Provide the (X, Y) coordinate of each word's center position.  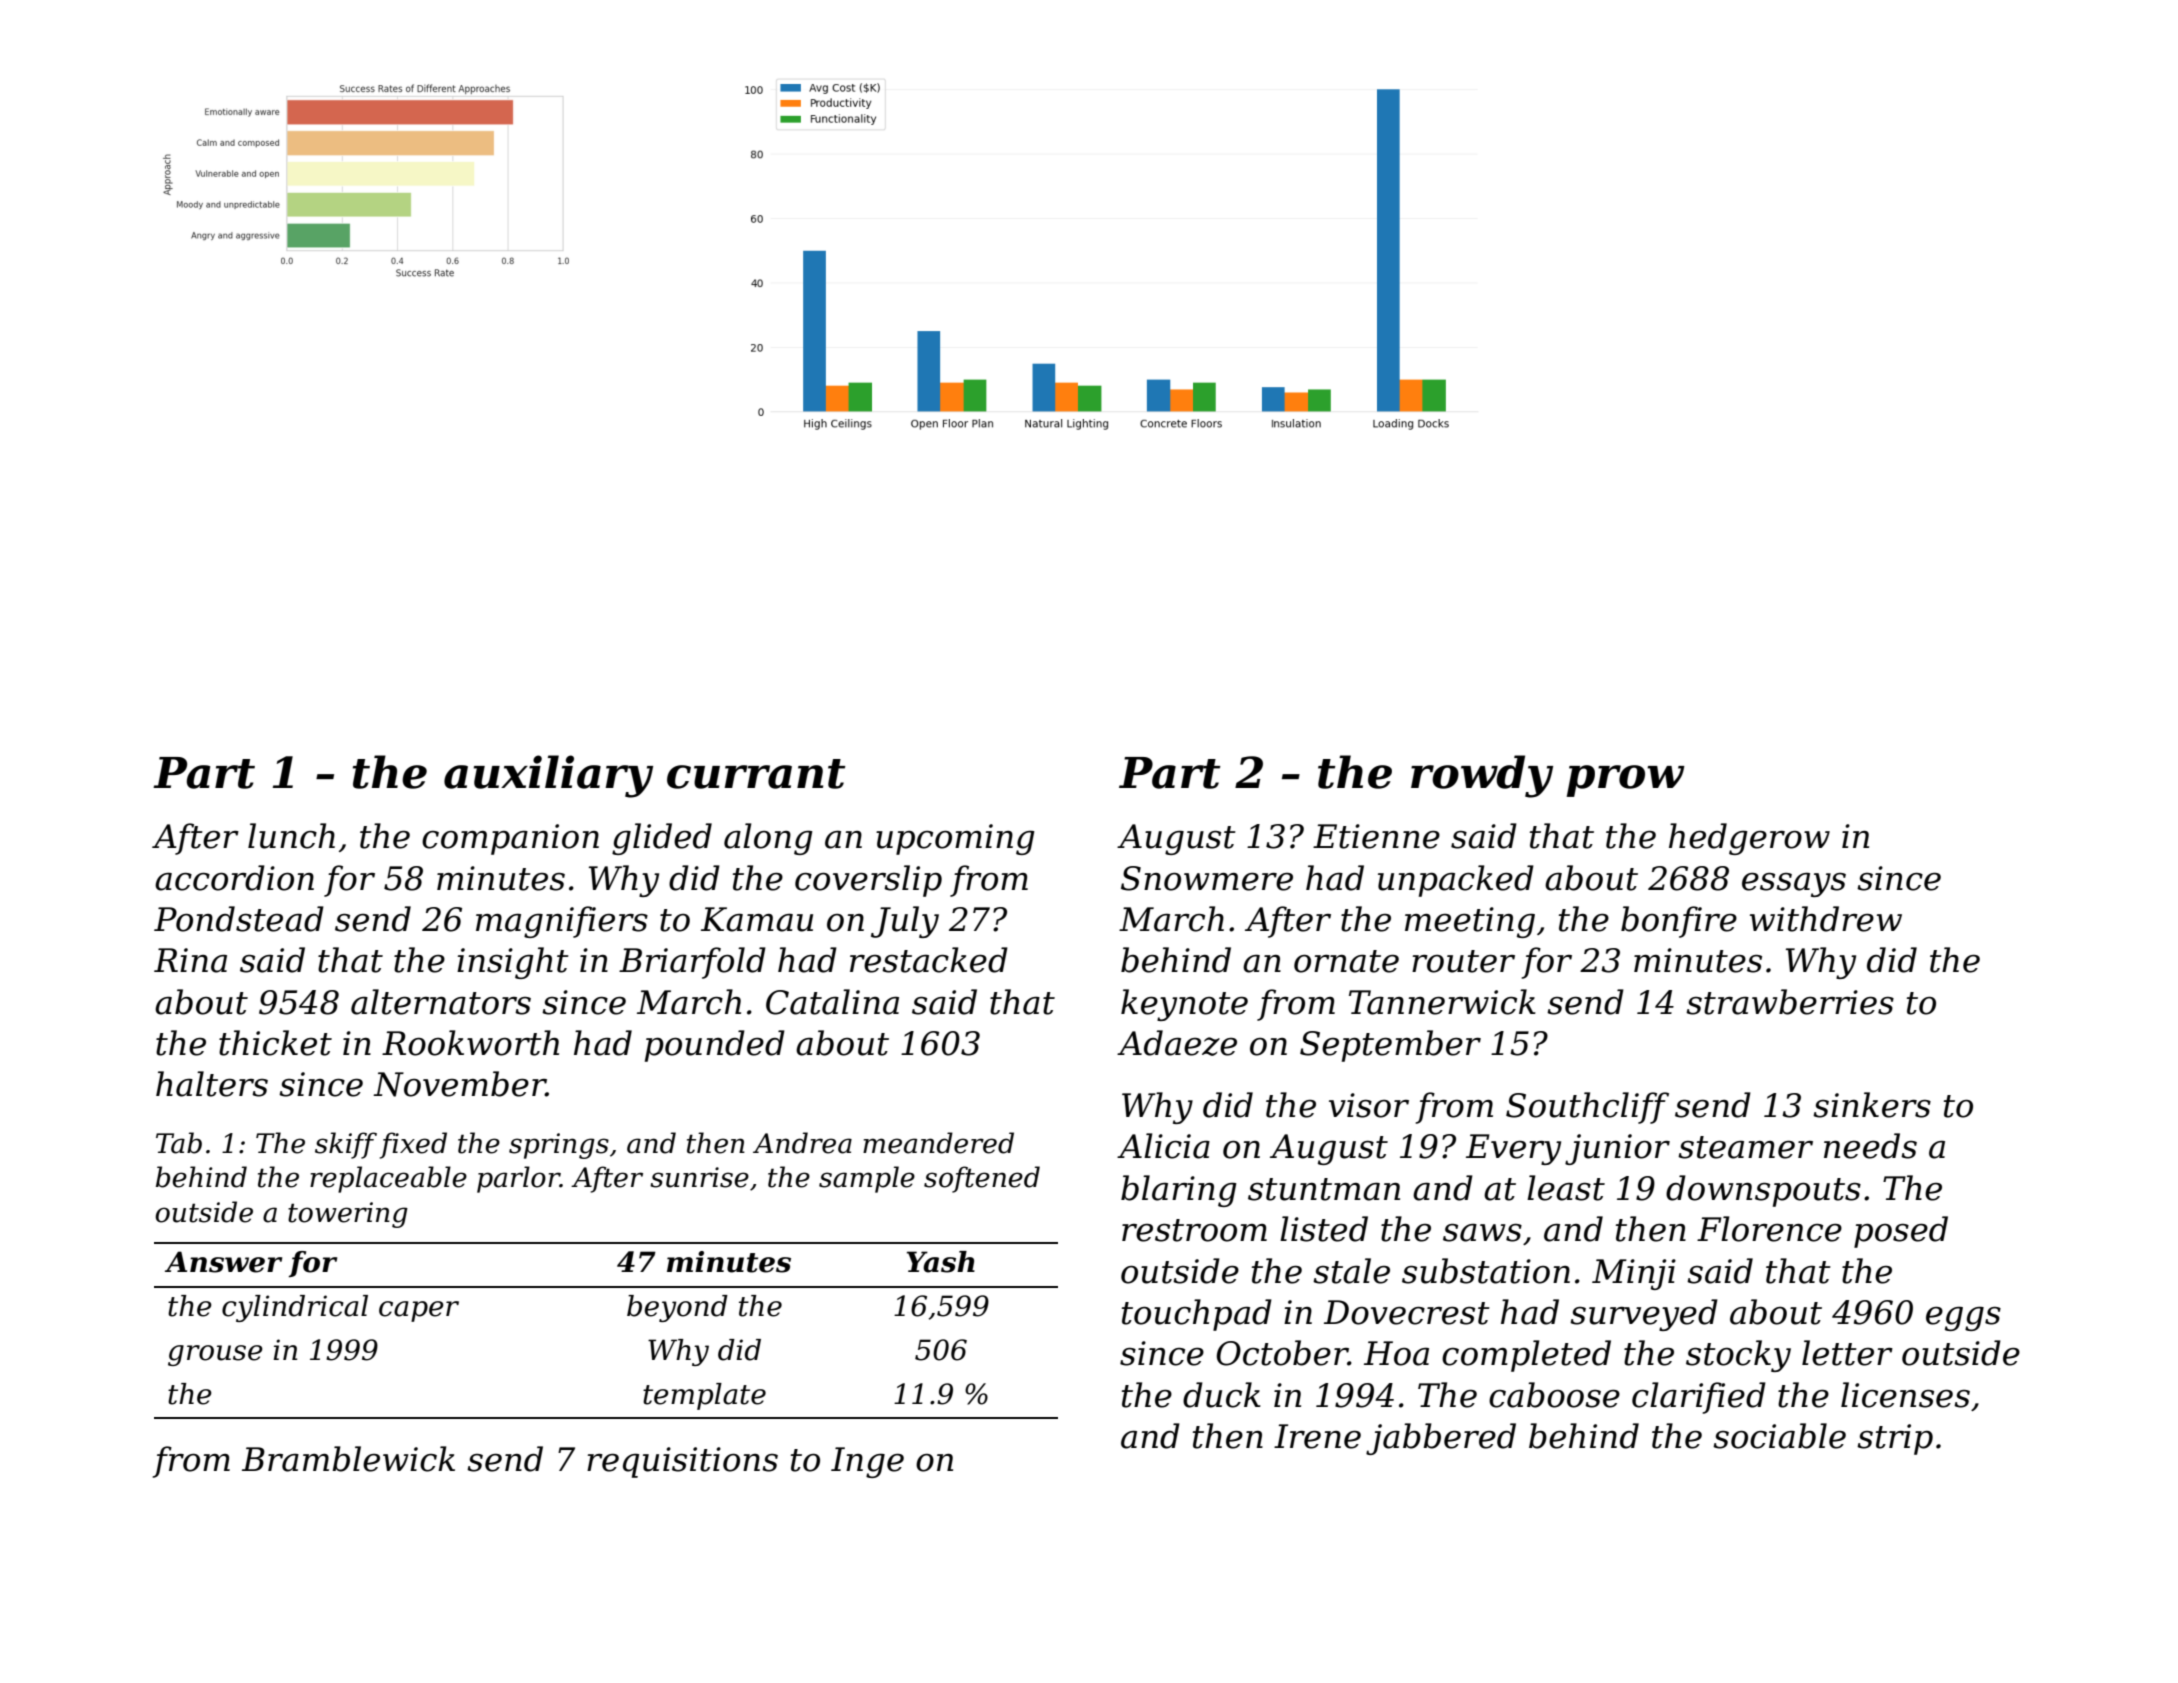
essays (1794, 885)
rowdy (1482, 776)
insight (513, 963)
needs (1870, 1146)
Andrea (802, 1143)
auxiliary (548, 776)
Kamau (757, 919)
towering (348, 1215)
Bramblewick (348, 1459)
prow (1626, 781)
